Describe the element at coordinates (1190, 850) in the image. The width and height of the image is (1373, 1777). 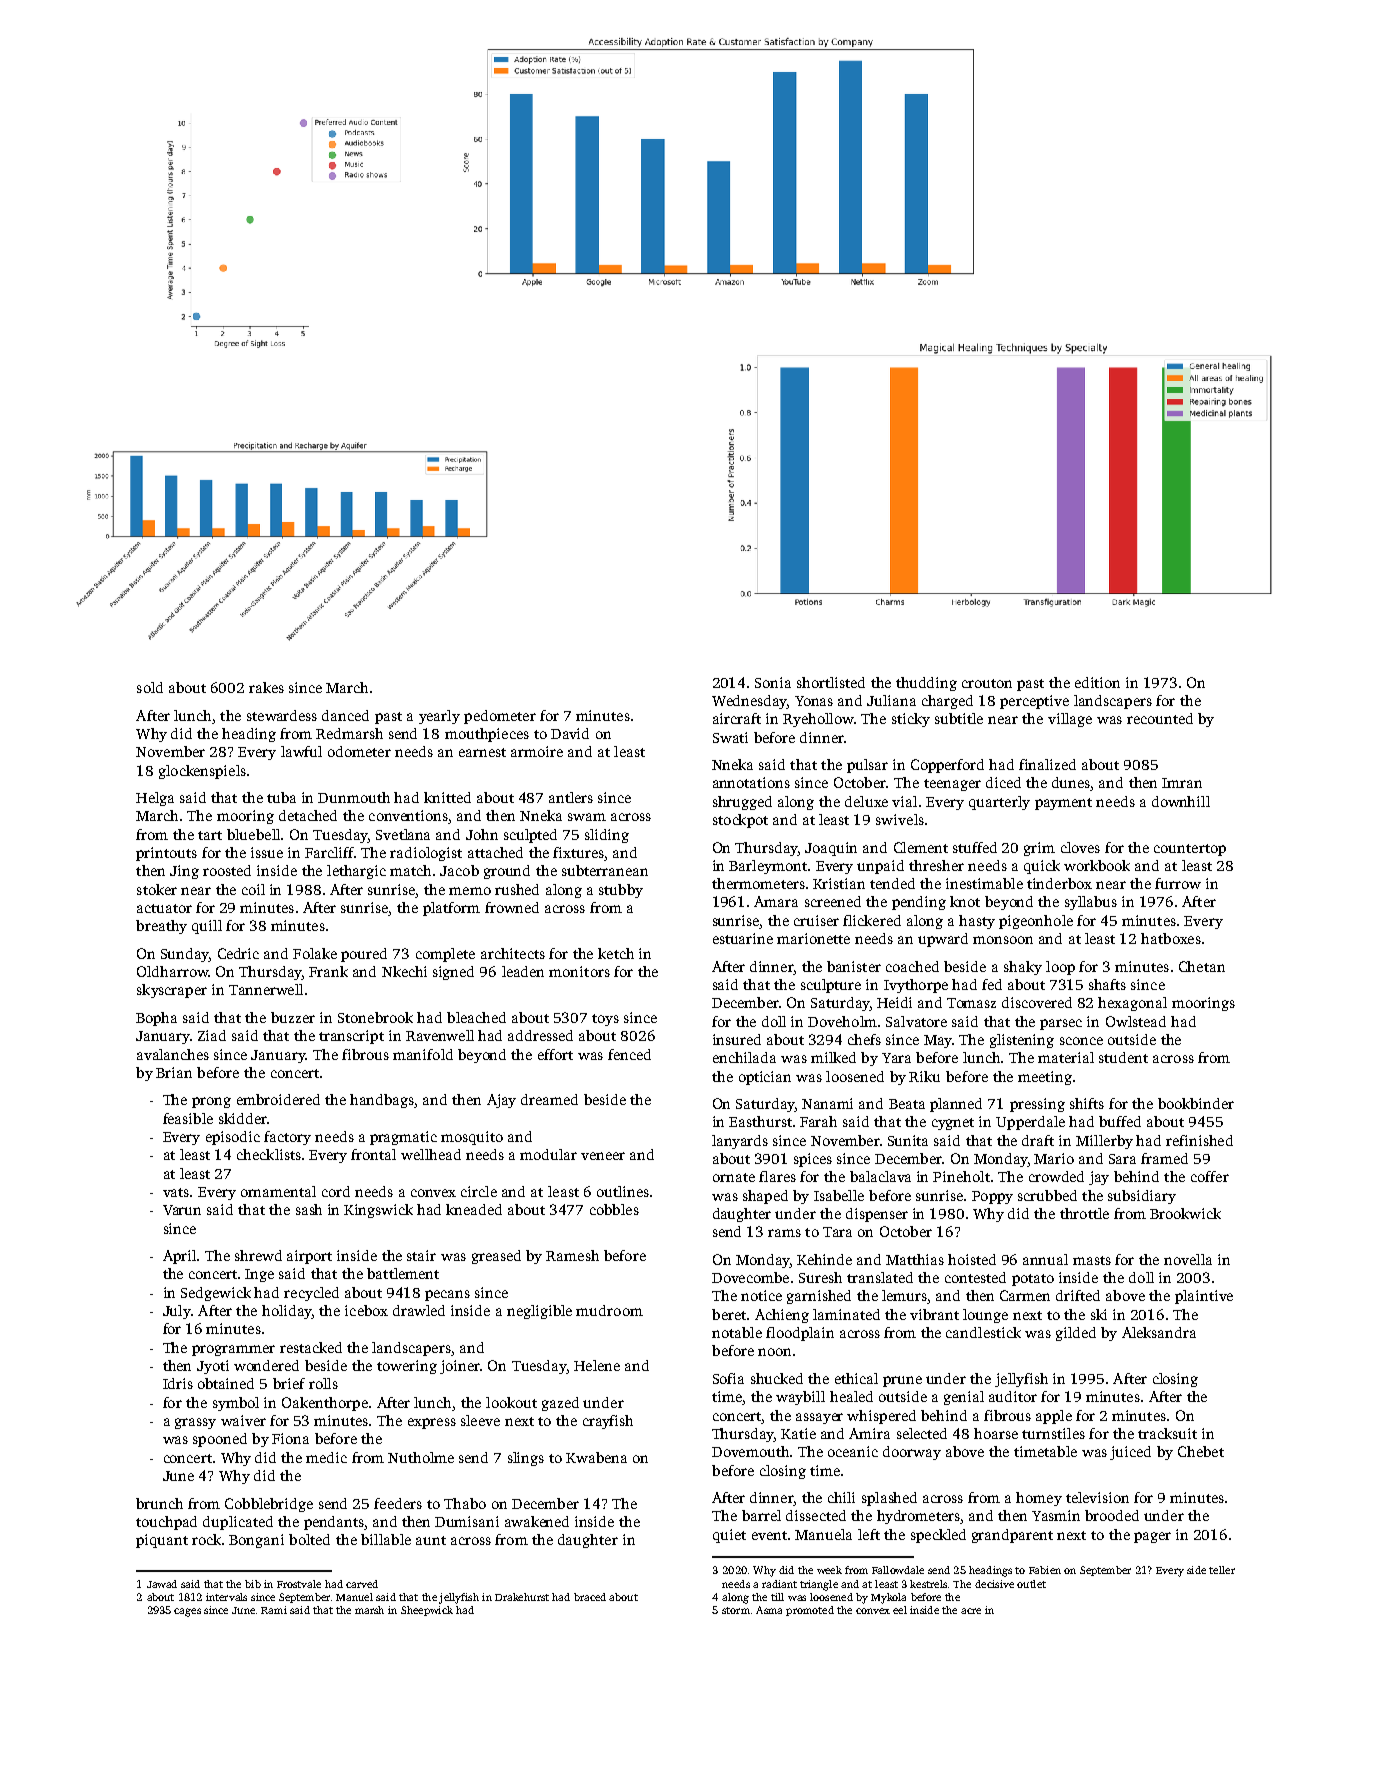
I see `countertop` at that location.
